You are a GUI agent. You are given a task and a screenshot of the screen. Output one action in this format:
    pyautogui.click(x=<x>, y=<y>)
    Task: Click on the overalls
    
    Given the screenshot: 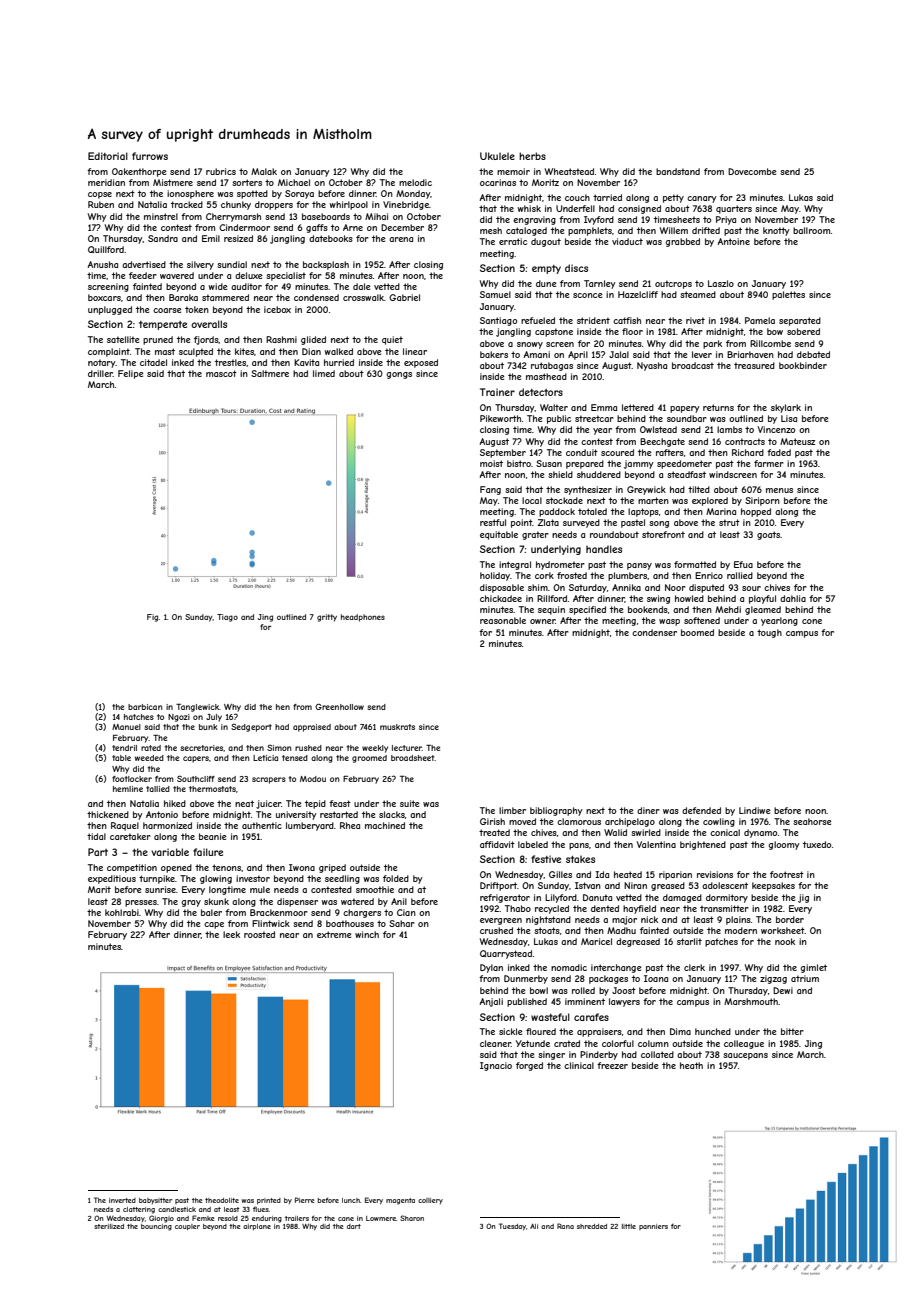 What is the action you would take?
    pyautogui.click(x=209, y=324)
